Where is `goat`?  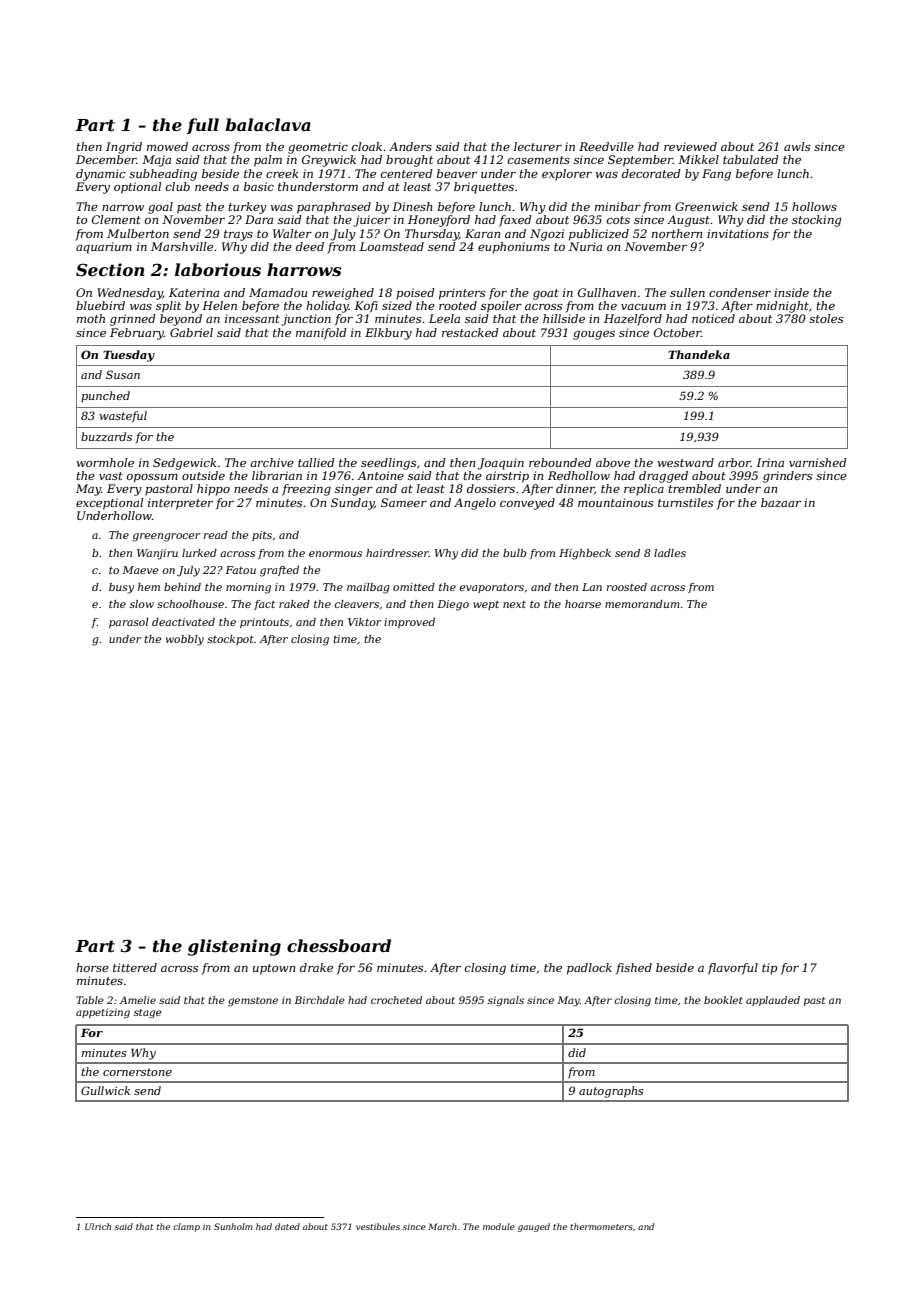 goat is located at coordinates (546, 294).
